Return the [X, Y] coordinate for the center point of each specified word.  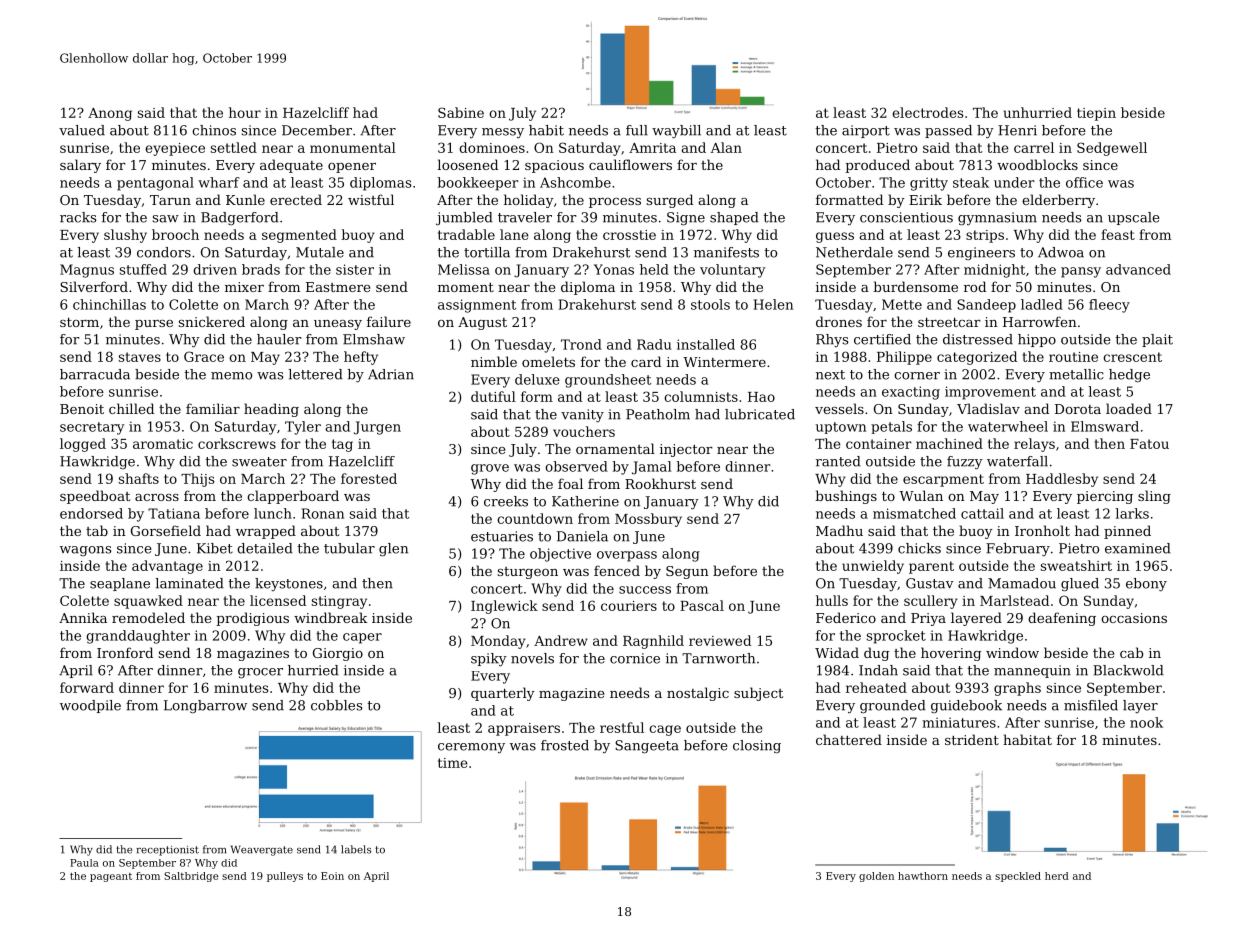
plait [1157, 340]
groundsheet [608, 381]
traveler [525, 217]
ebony [1146, 585]
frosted [565, 745]
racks [78, 217]
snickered [212, 321]
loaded [1129, 408]
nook [1146, 722]
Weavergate [262, 850]
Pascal [702, 605]
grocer [260, 673]
